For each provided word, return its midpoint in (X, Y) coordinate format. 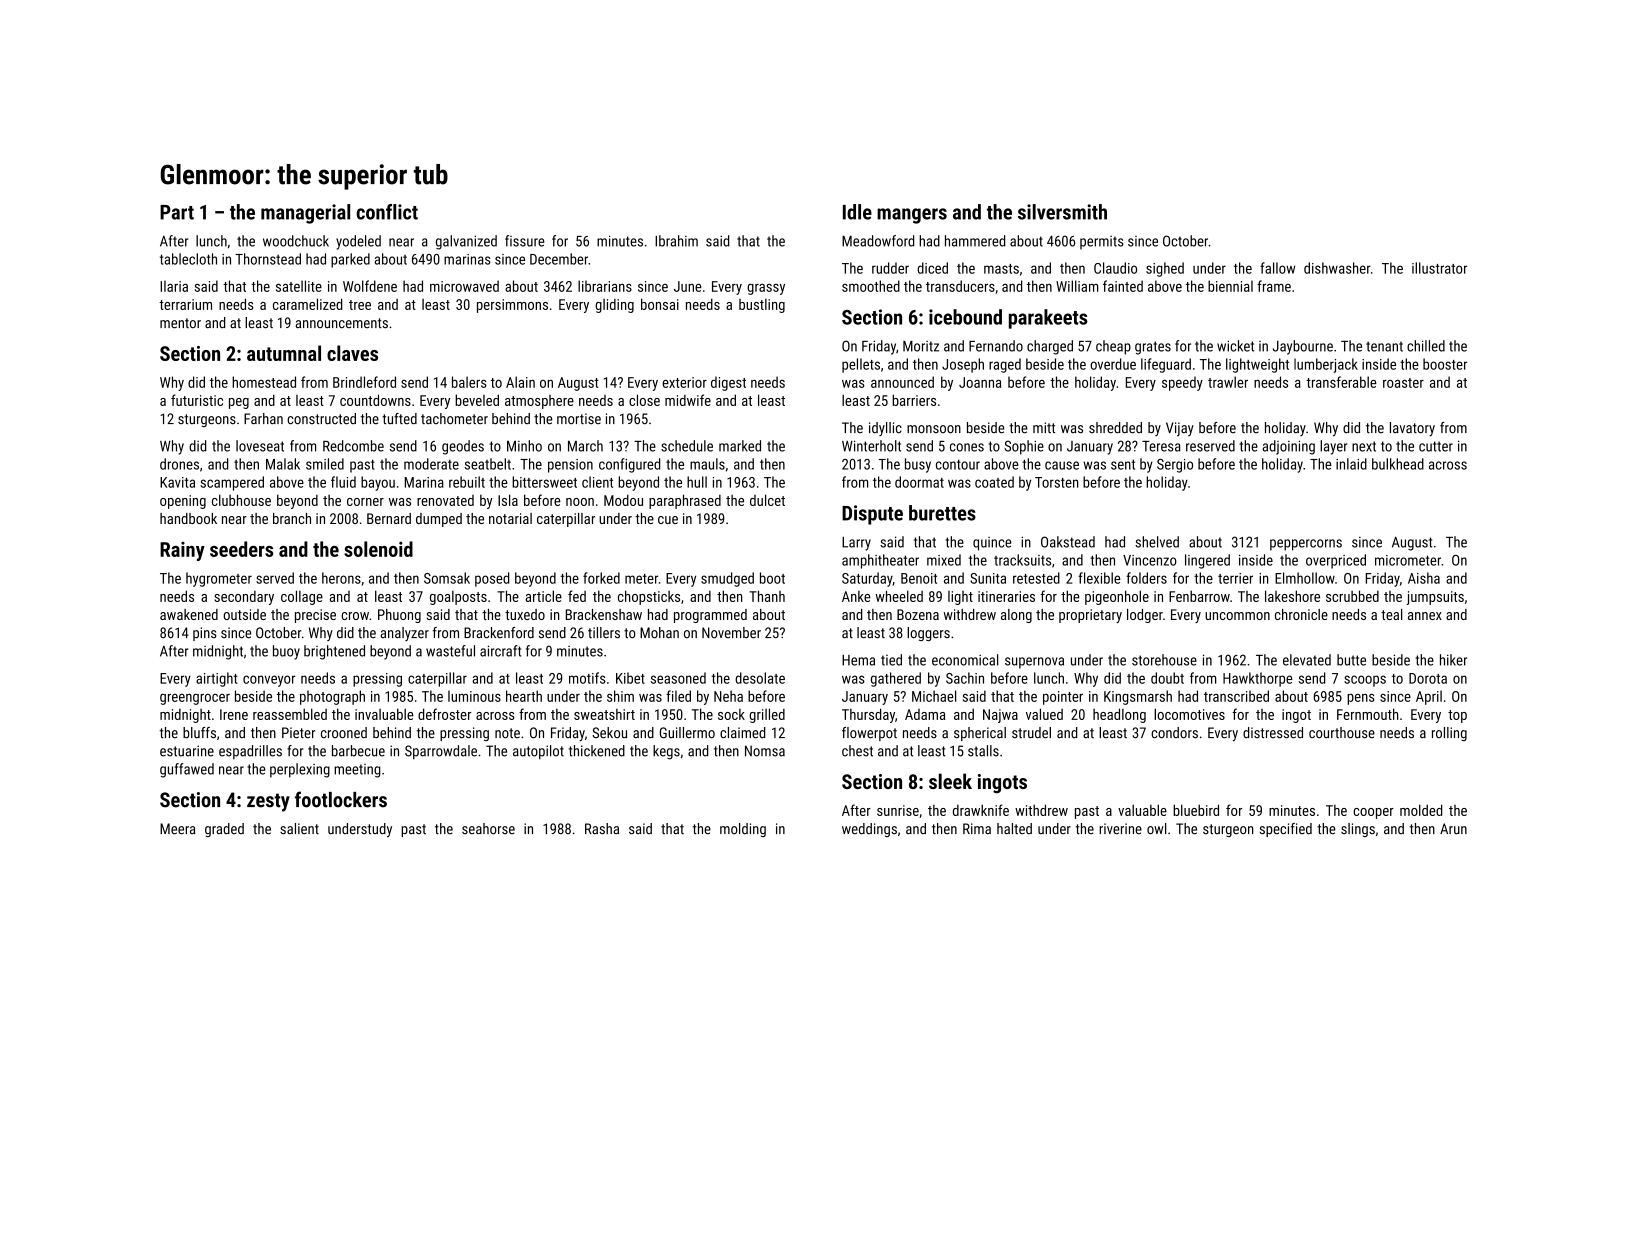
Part (177, 212)
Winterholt (871, 446)
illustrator (1439, 268)
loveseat (260, 446)
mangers (912, 216)
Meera (177, 829)
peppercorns (1306, 545)
